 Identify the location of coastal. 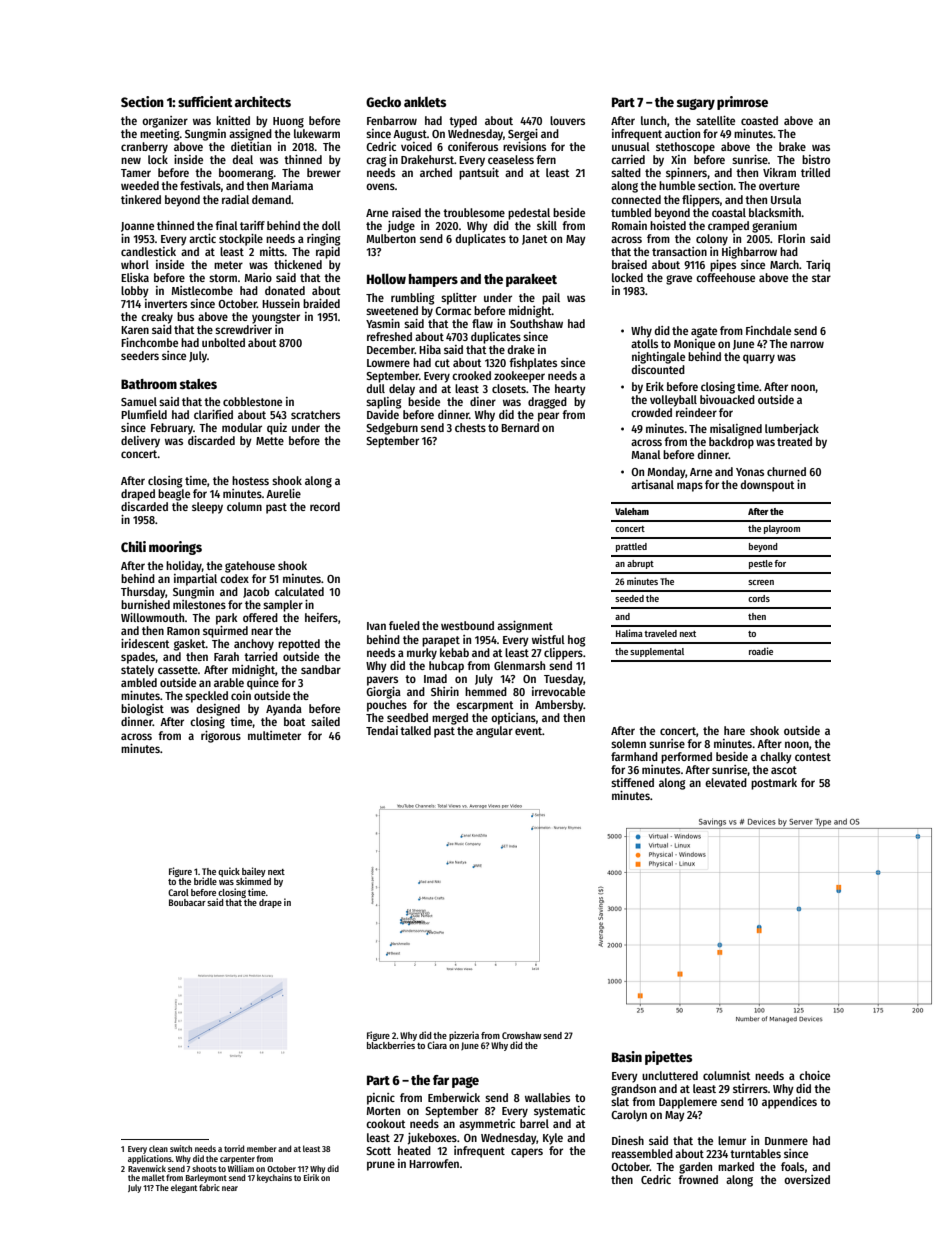
(729, 212).
